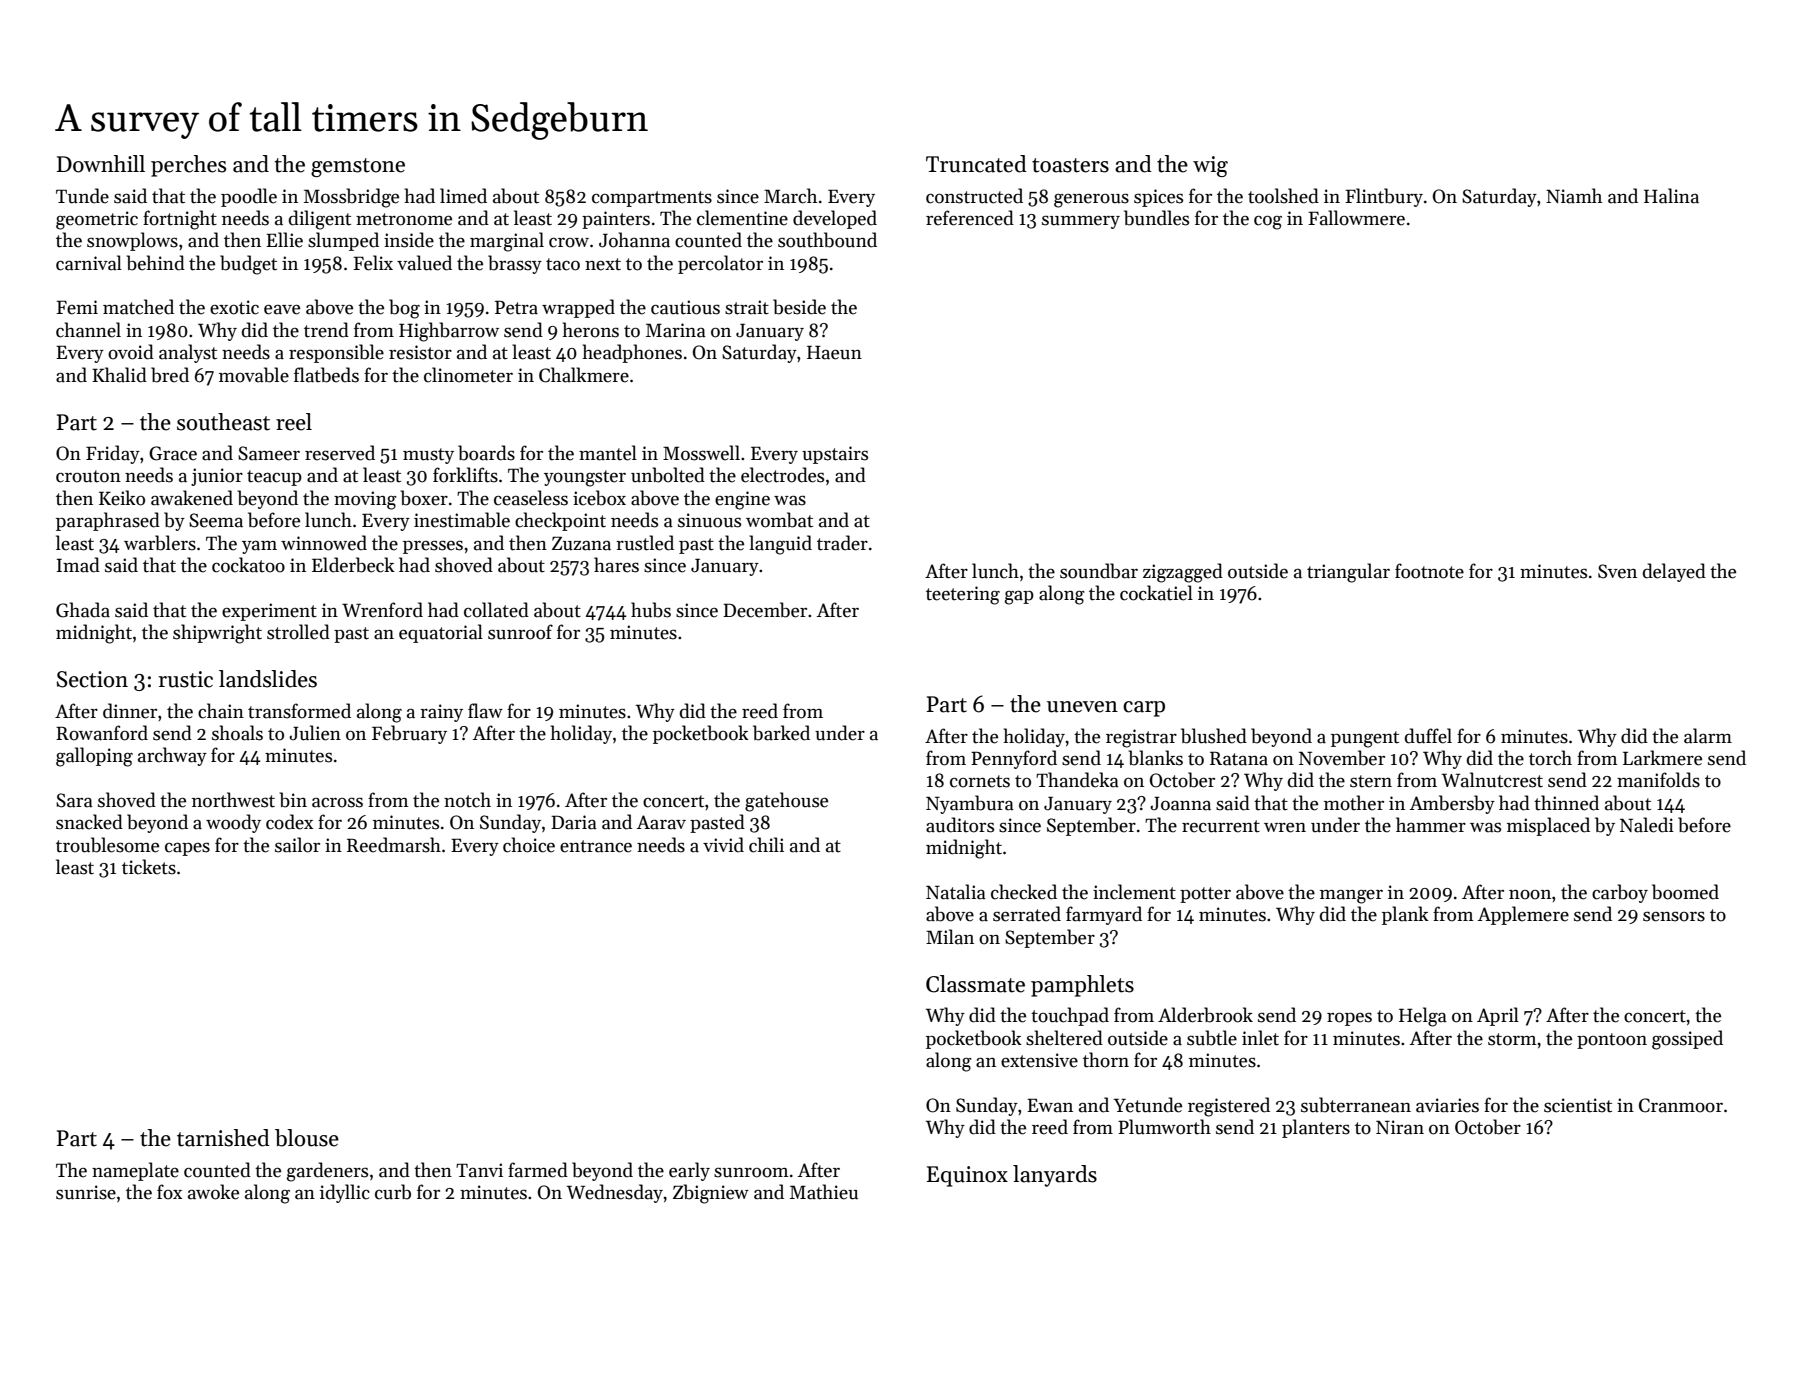 The width and height of the screenshot is (1805, 1394). Describe the element at coordinates (94, 757) in the screenshot. I see `galloping` at that location.
